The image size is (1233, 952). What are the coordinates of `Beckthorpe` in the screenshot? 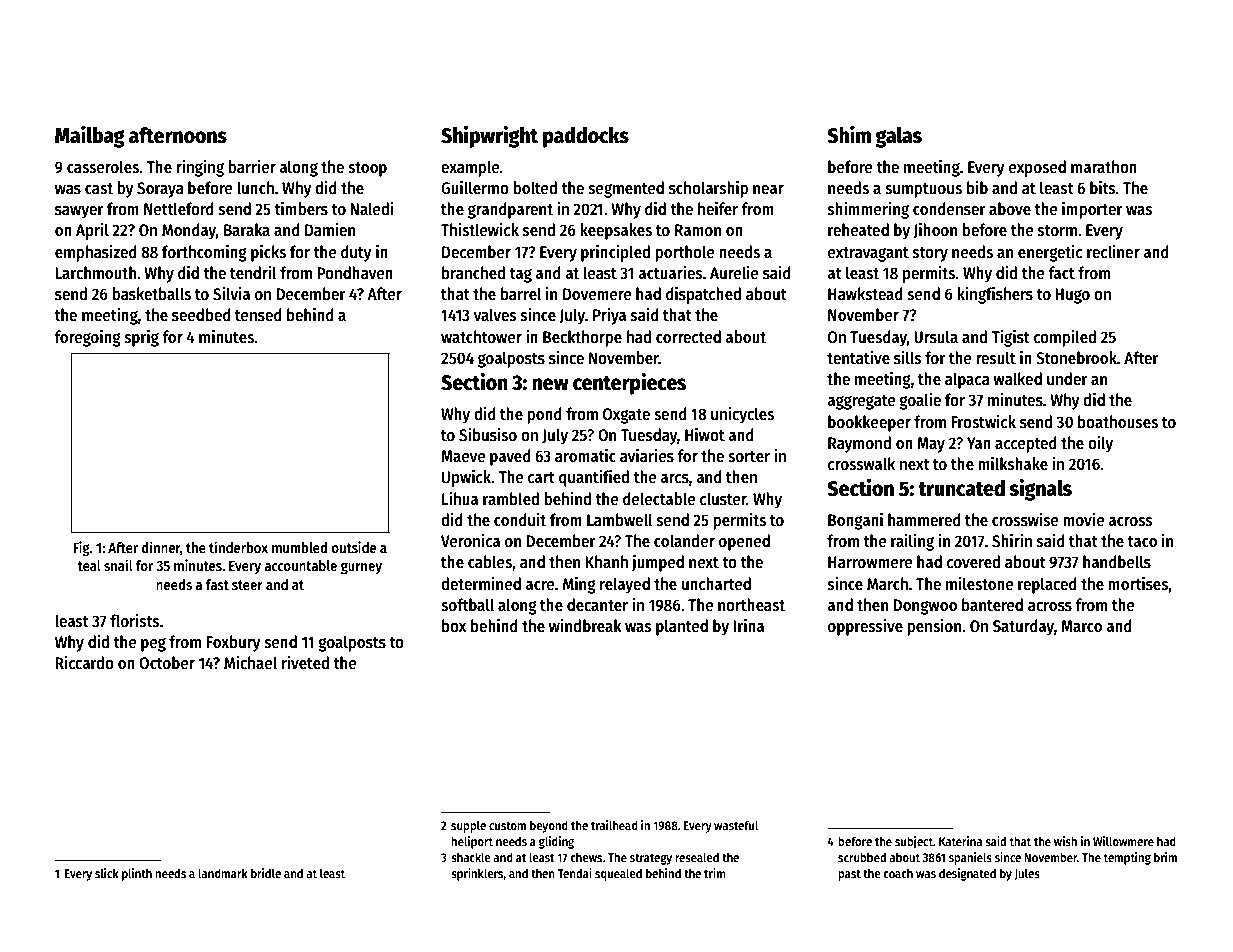 It's located at (582, 338).
